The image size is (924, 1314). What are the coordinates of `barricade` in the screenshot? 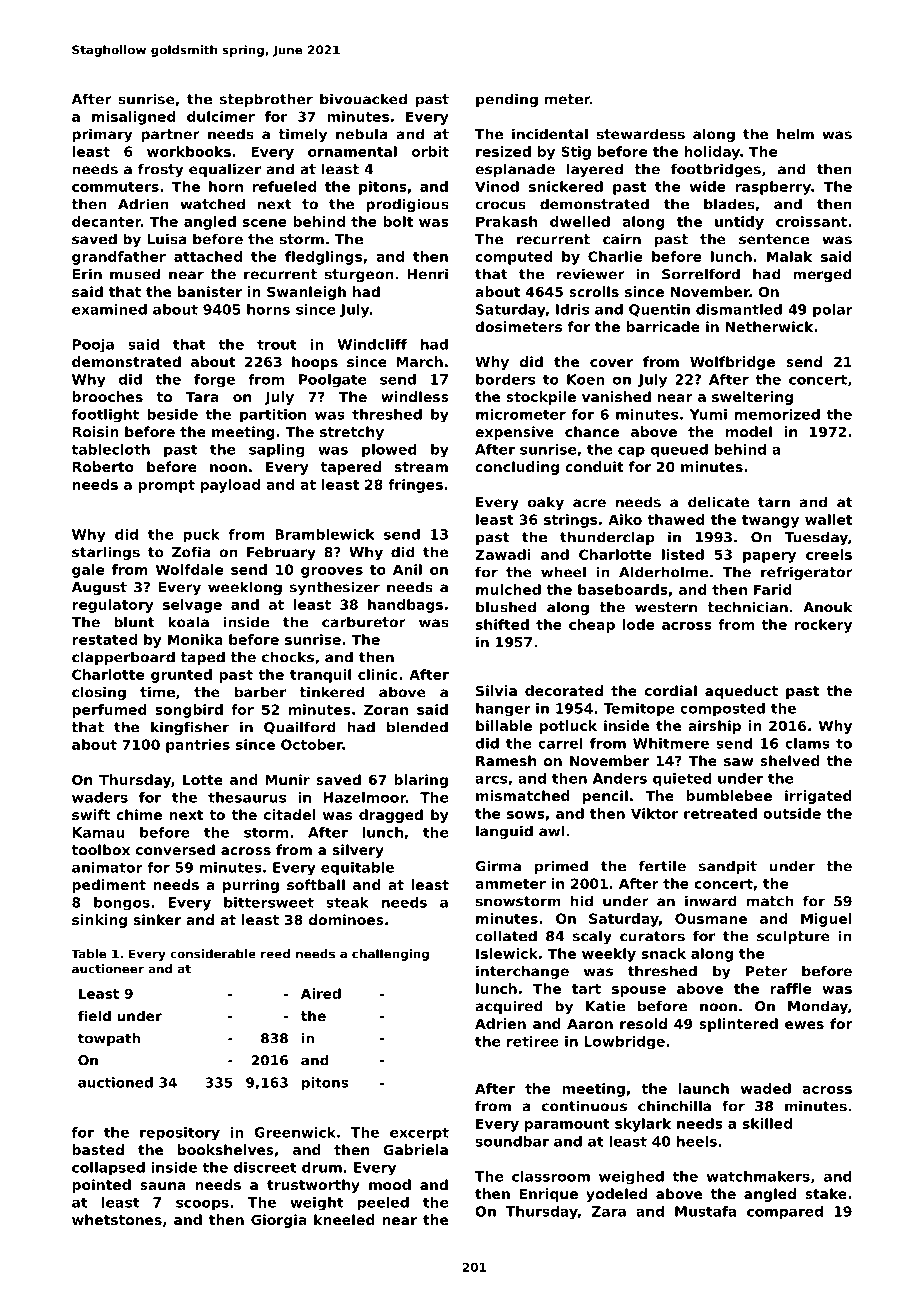 It's located at (663, 326).
